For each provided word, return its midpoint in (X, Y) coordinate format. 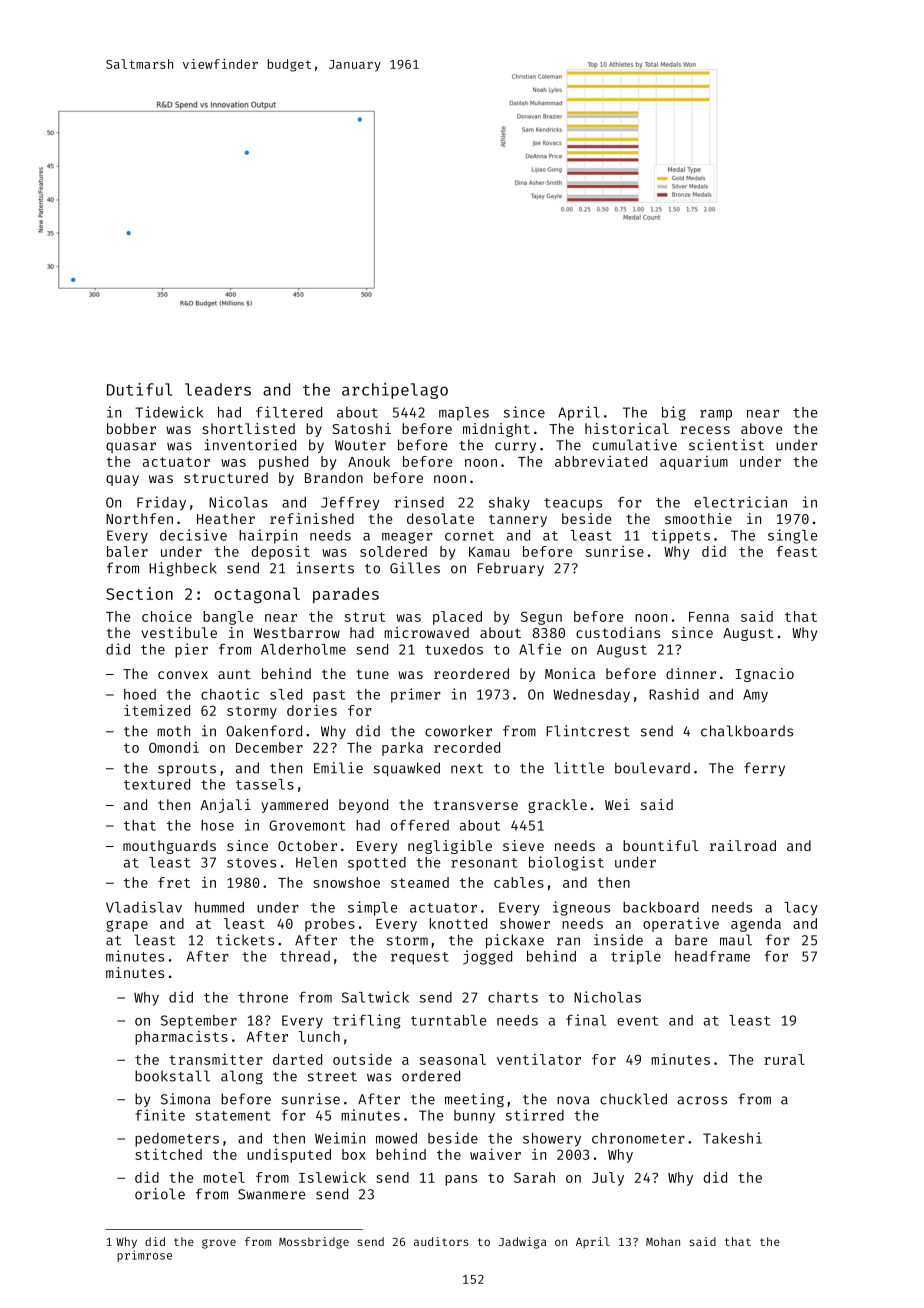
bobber (131, 428)
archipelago (395, 391)
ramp (716, 415)
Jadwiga (522, 1243)
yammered (294, 806)
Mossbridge (314, 1243)
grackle (557, 806)
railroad (743, 845)
